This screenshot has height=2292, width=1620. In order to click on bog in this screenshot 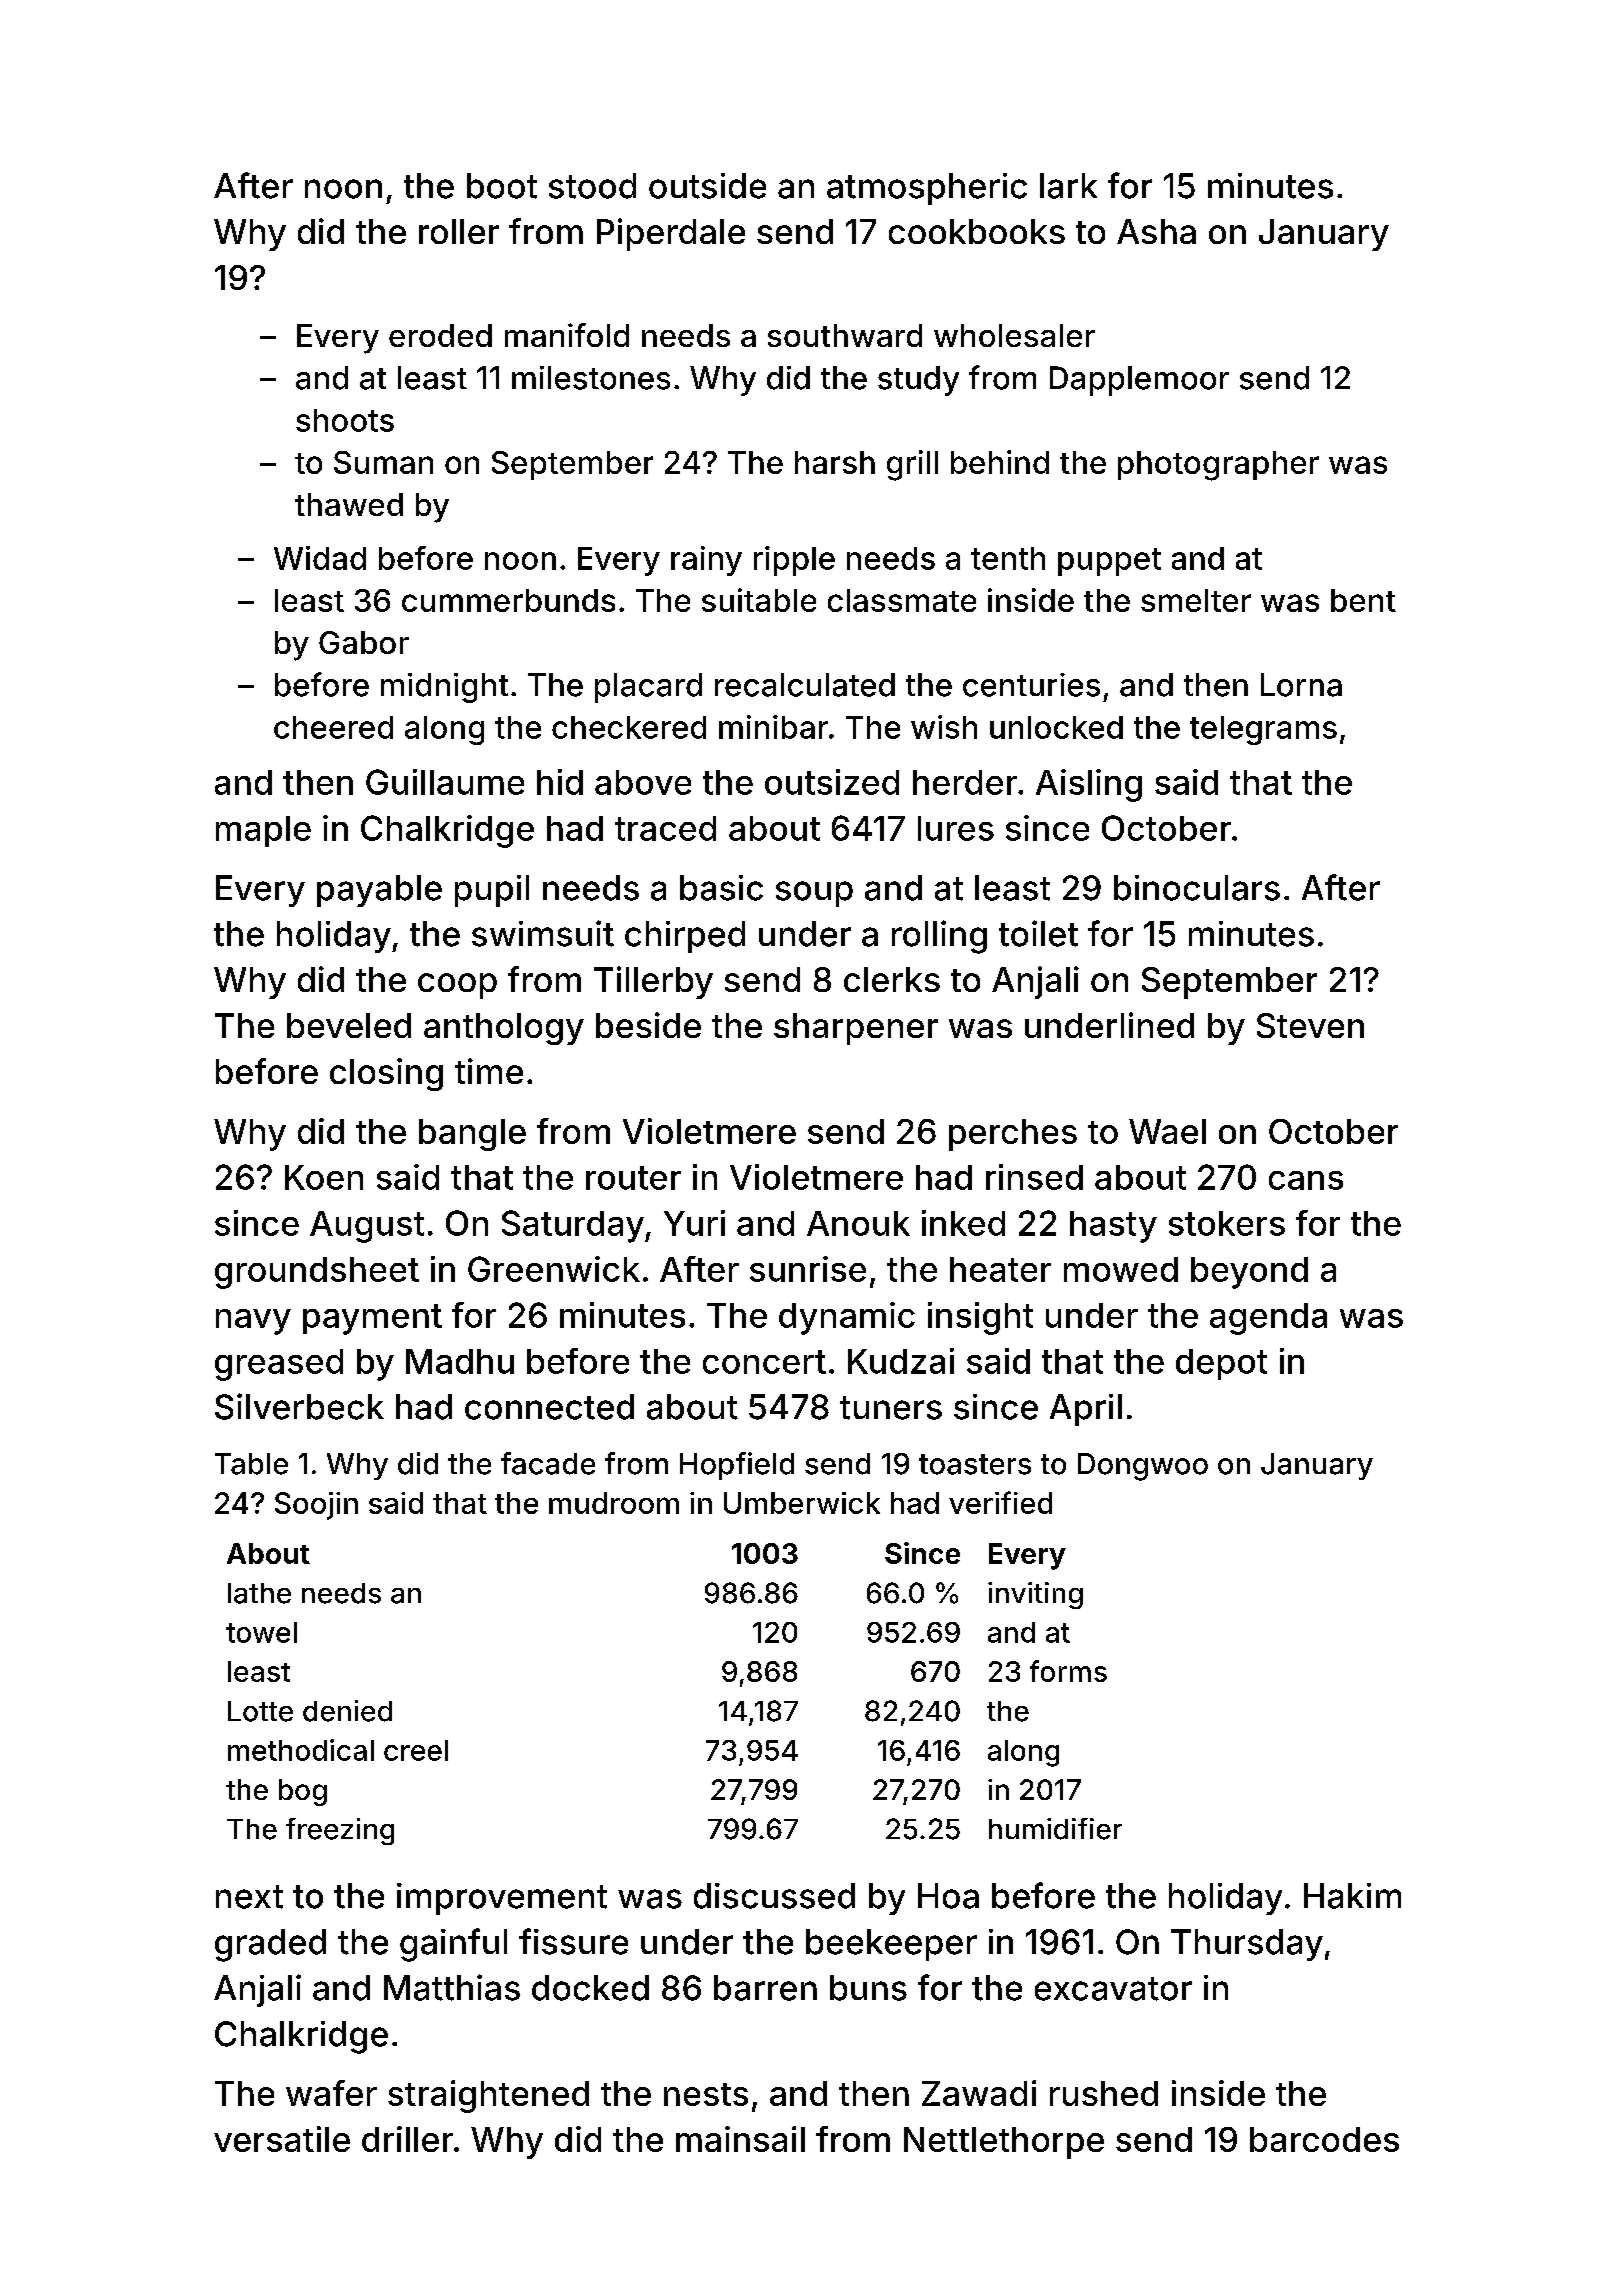, I will do `click(303, 1792)`.
